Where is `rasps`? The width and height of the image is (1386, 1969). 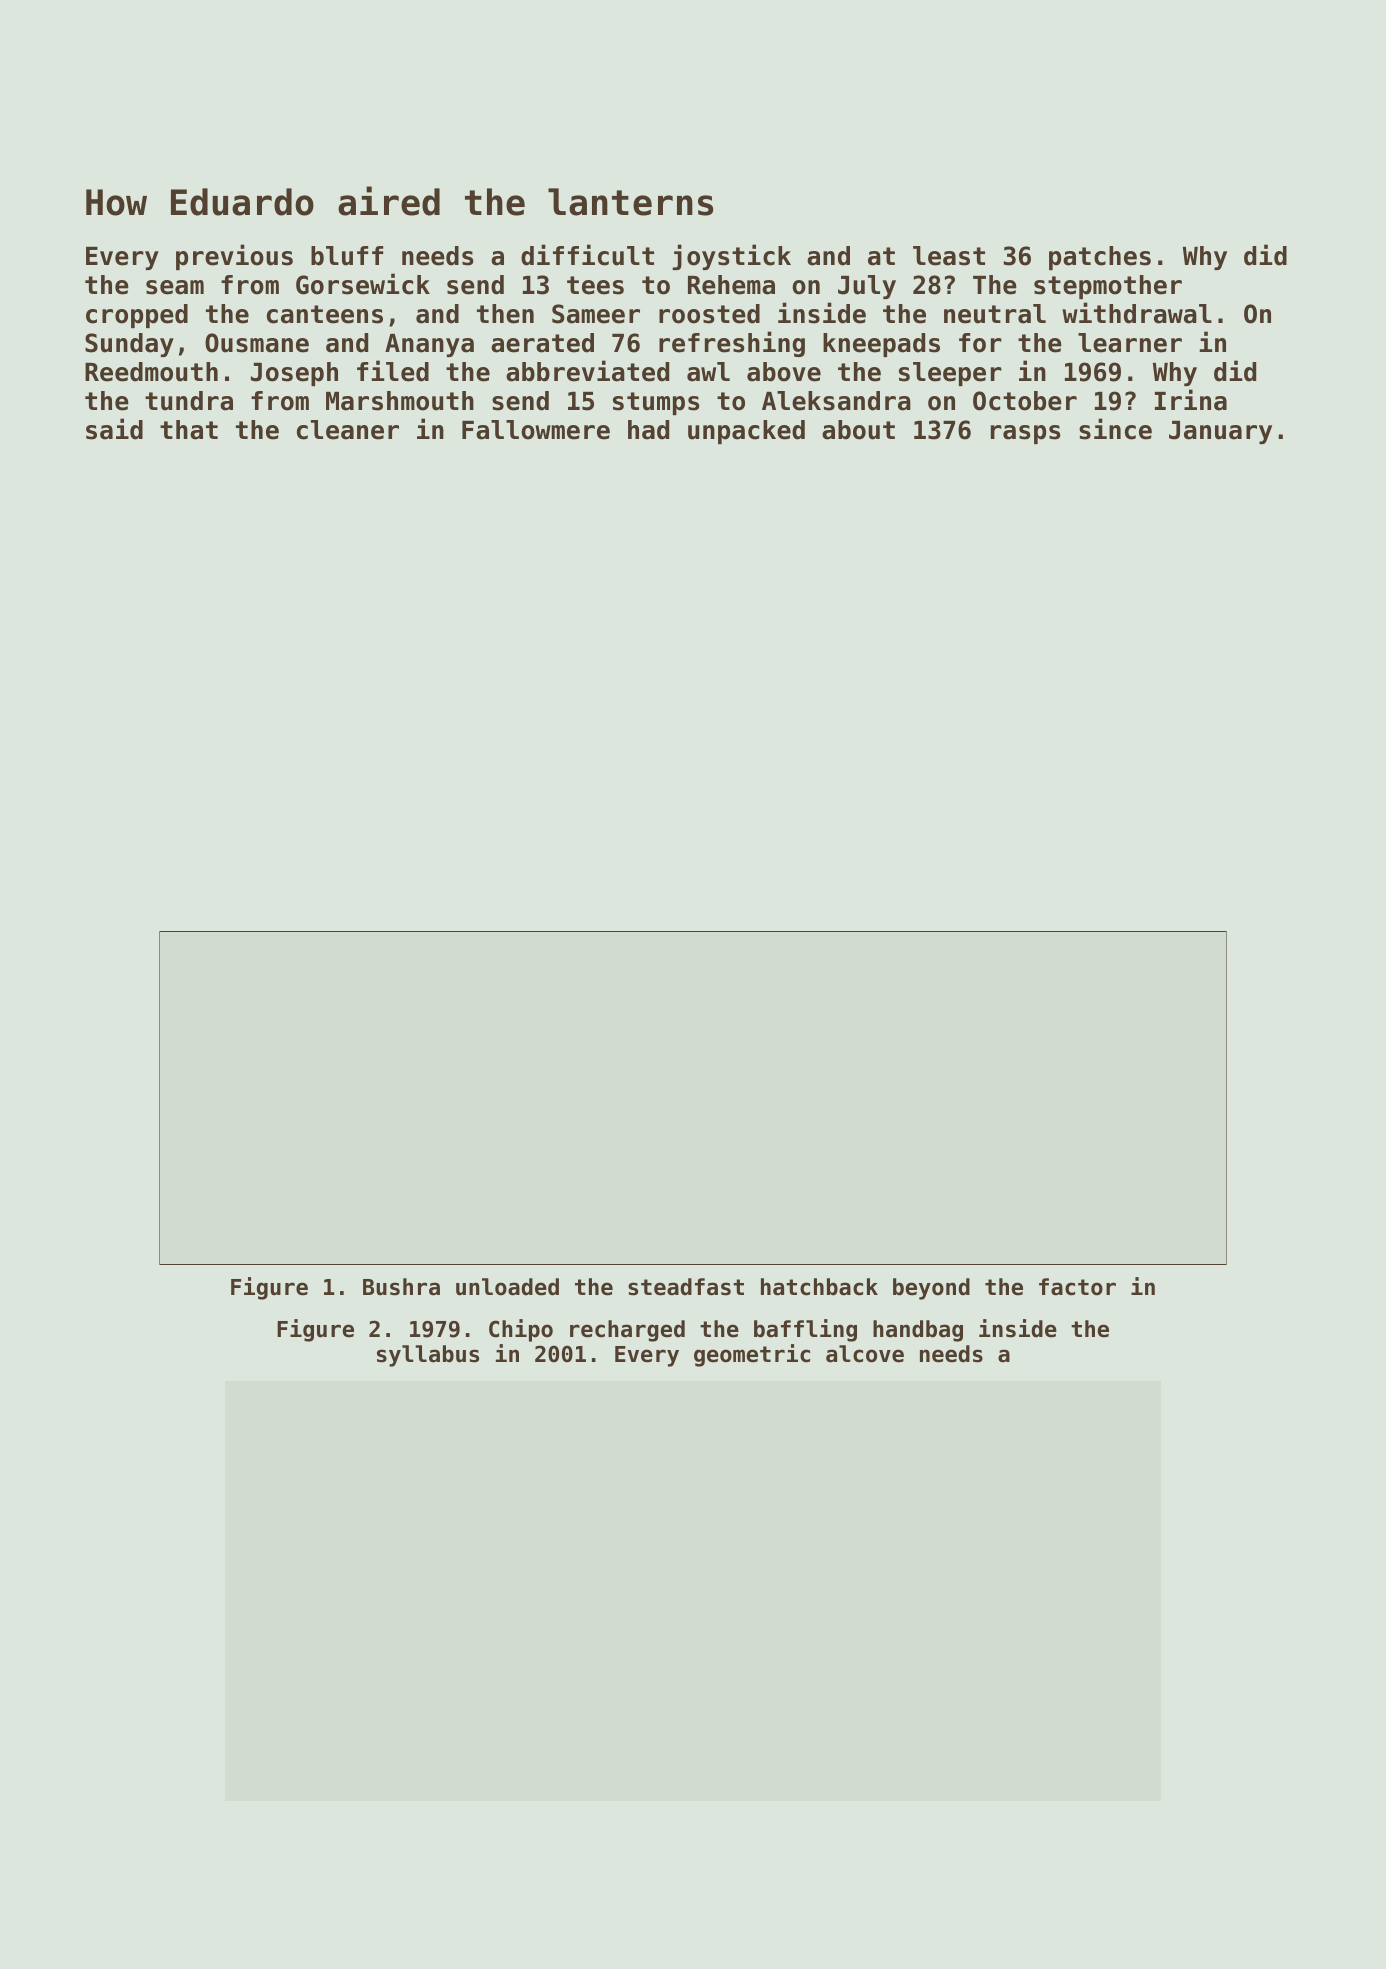 rasps is located at coordinates (1025, 434).
